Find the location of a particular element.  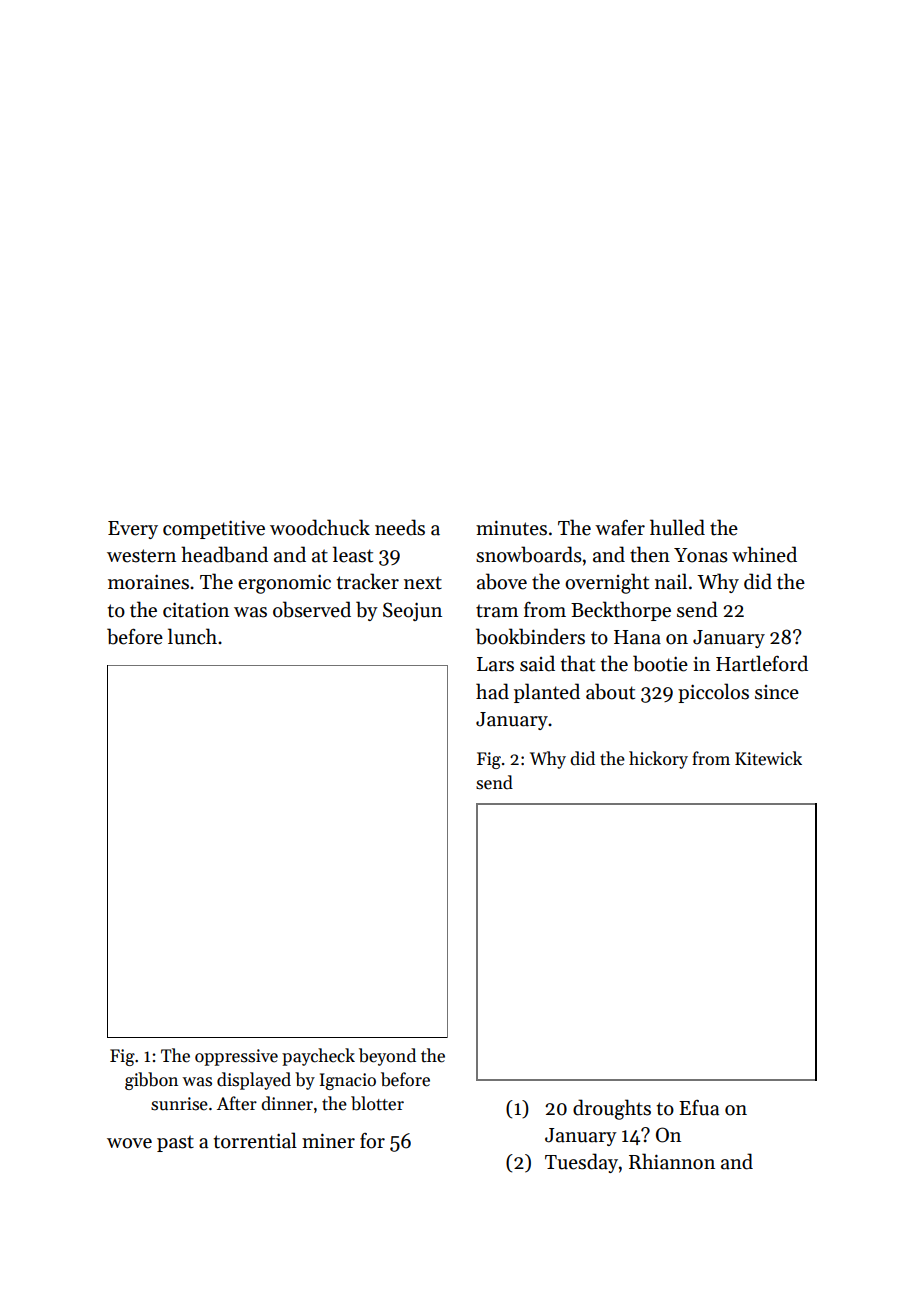

blotter is located at coordinates (377, 1103).
